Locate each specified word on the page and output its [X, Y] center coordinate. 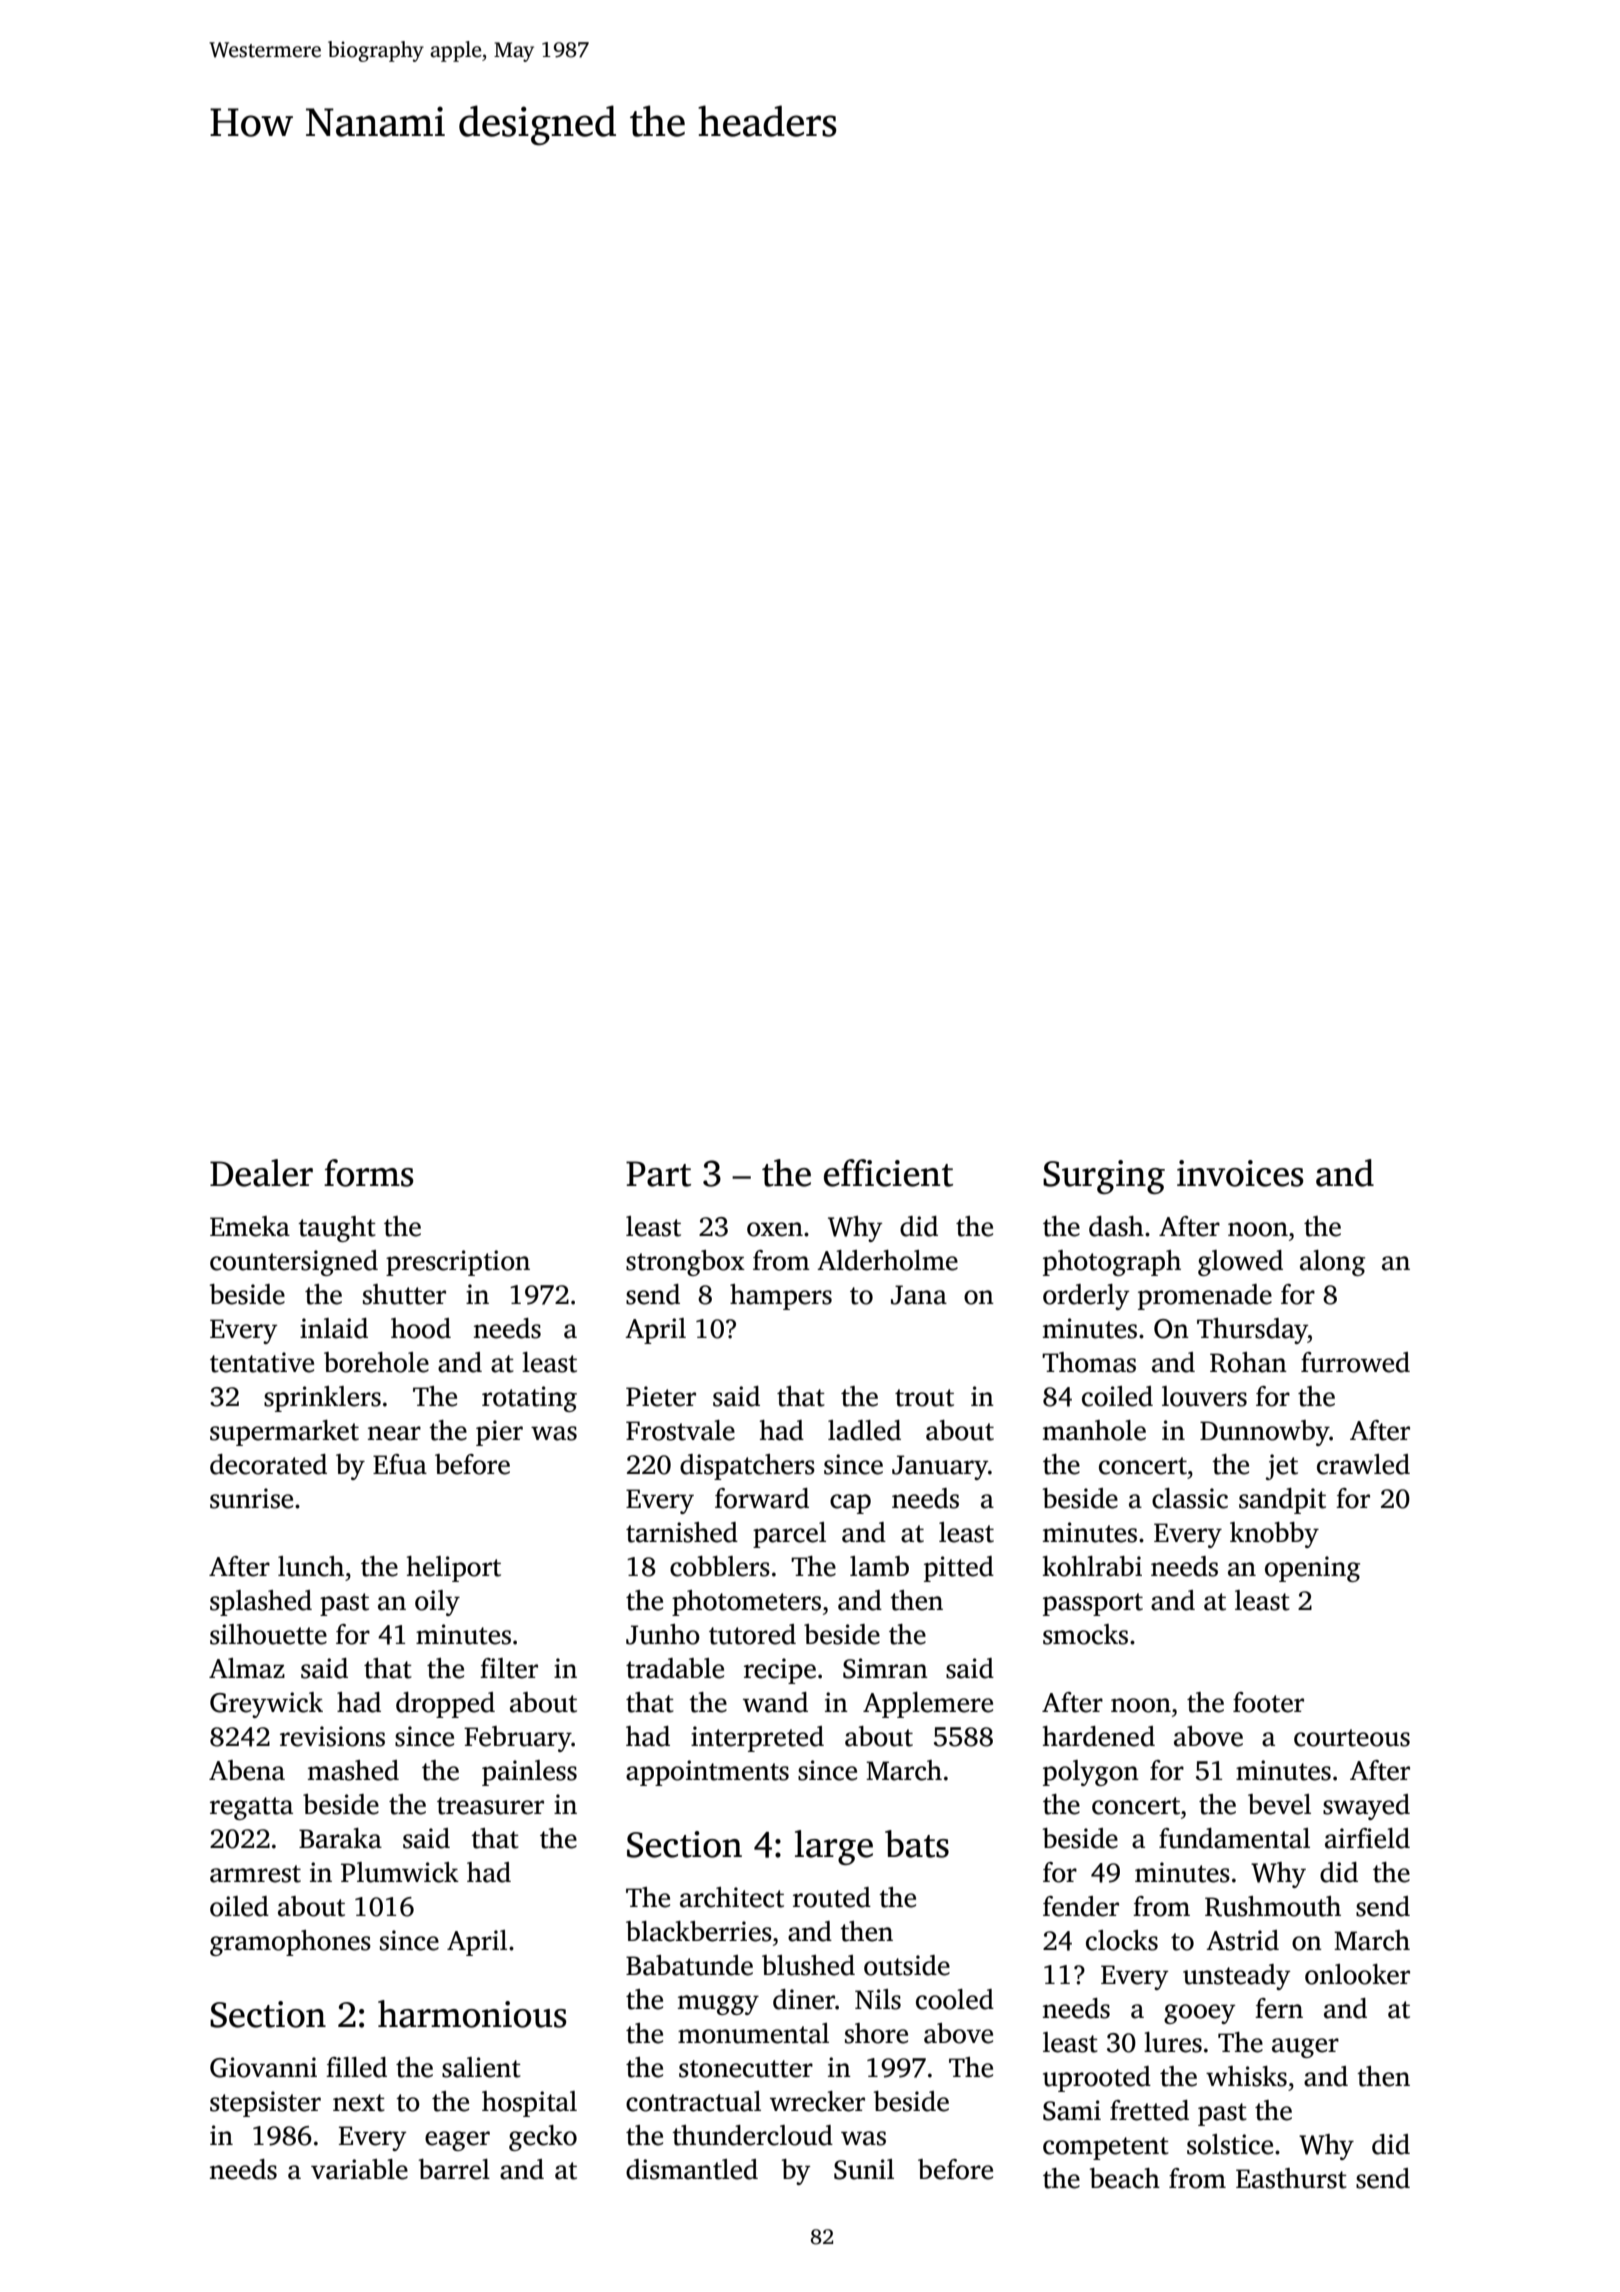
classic [1190, 1498]
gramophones [290, 1943]
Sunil [864, 2169]
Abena [247, 1770]
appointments [707, 1773]
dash [1116, 1226]
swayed [1366, 1807]
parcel [789, 1535]
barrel [454, 2169]
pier [499, 1433]
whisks [1246, 2076]
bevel [1279, 1804]
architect [732, 1897]
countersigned [294, 1263]
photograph [1112, 1263]
